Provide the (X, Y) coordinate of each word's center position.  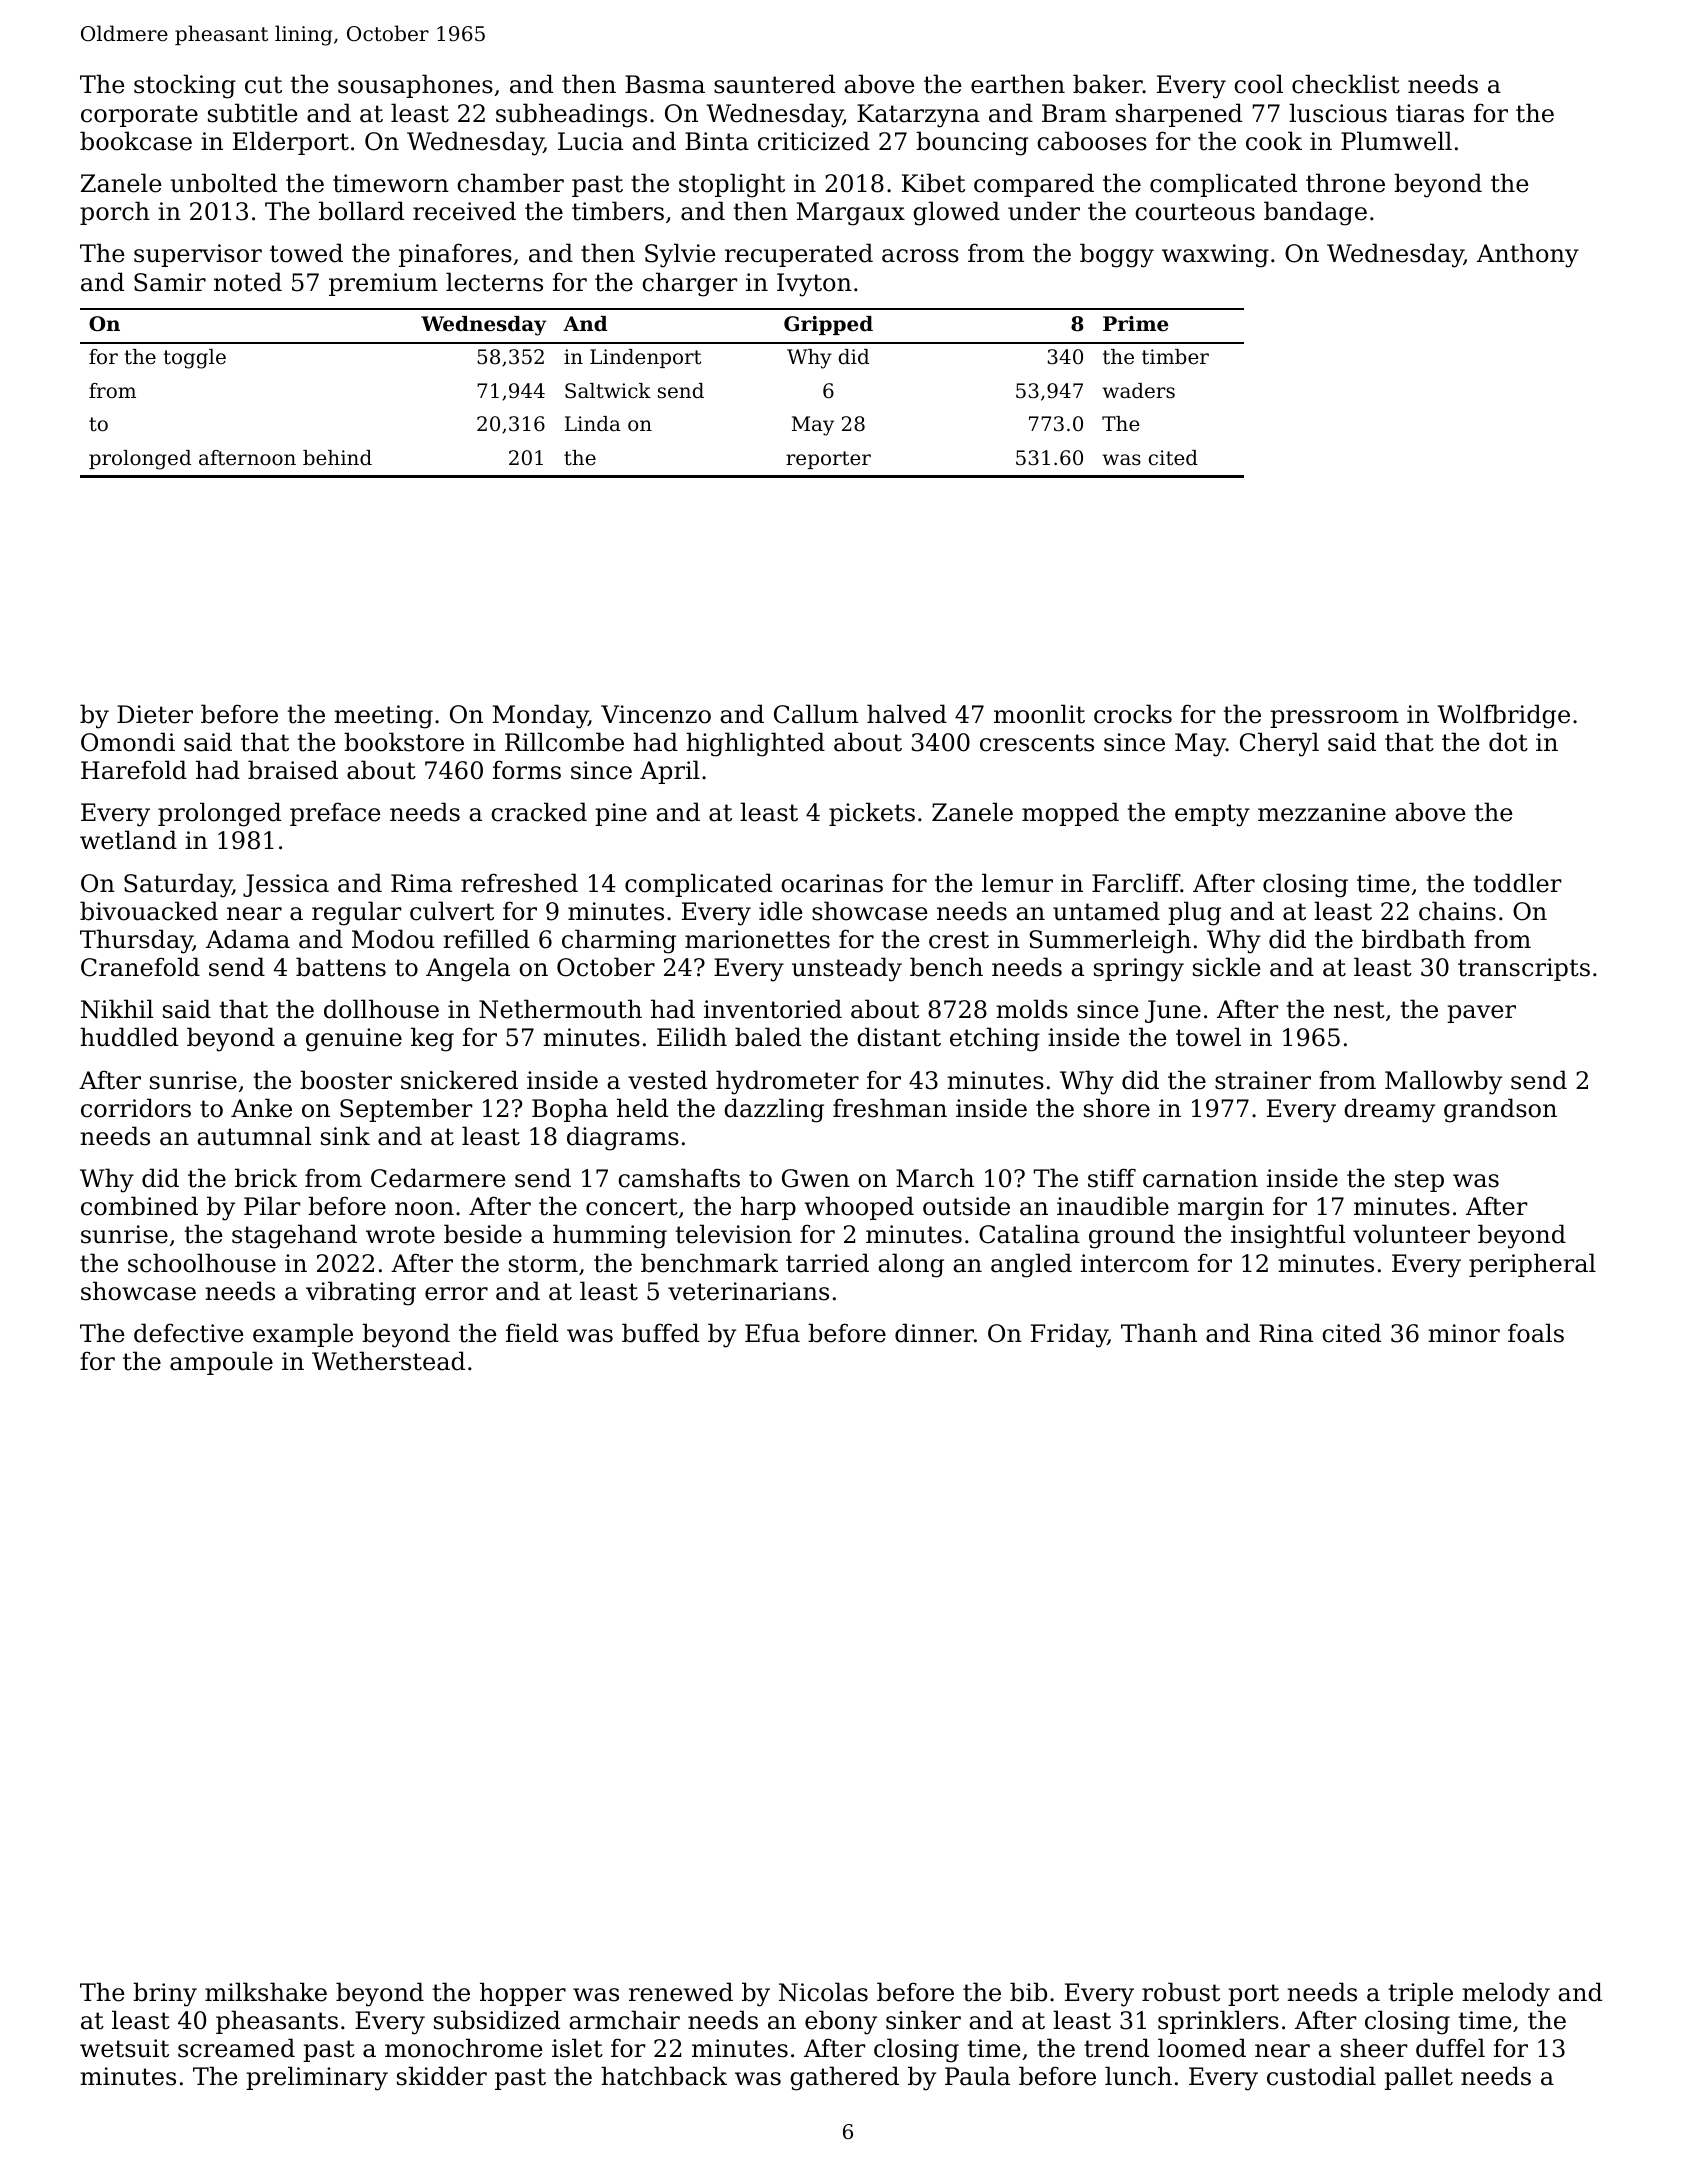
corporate (139, 116)
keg (432, 1039)
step (1419, 1181)
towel (1208, 1037)
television (734, 1234)
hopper (523, 1994)
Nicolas (823, 1992)
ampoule (221, 1363)
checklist (1346, 84)
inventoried (773, 1009)
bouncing (972, 143)
